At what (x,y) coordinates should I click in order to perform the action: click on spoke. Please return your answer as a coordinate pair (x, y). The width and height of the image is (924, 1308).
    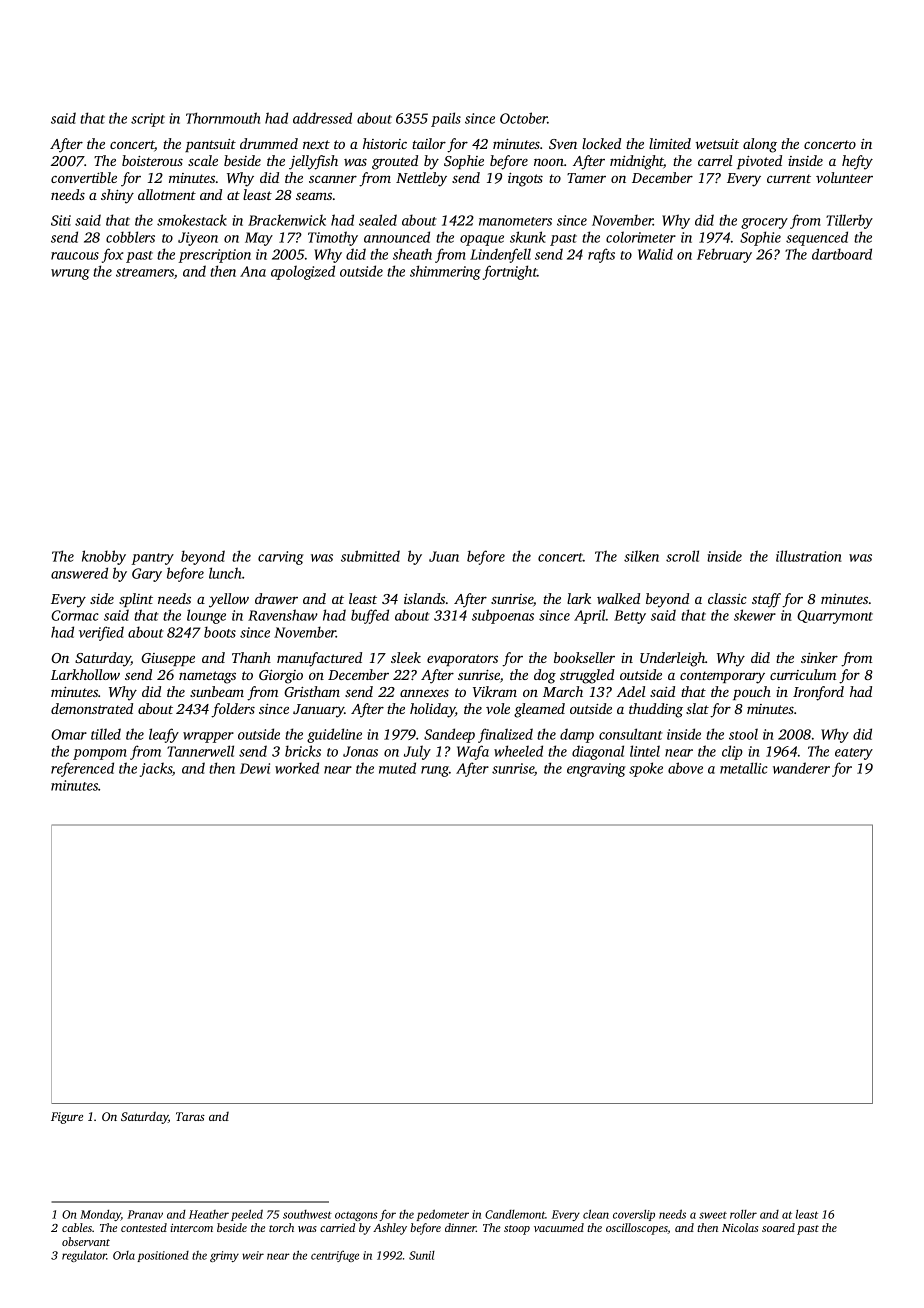
    Looking at the image, I should click on (646, 769).
